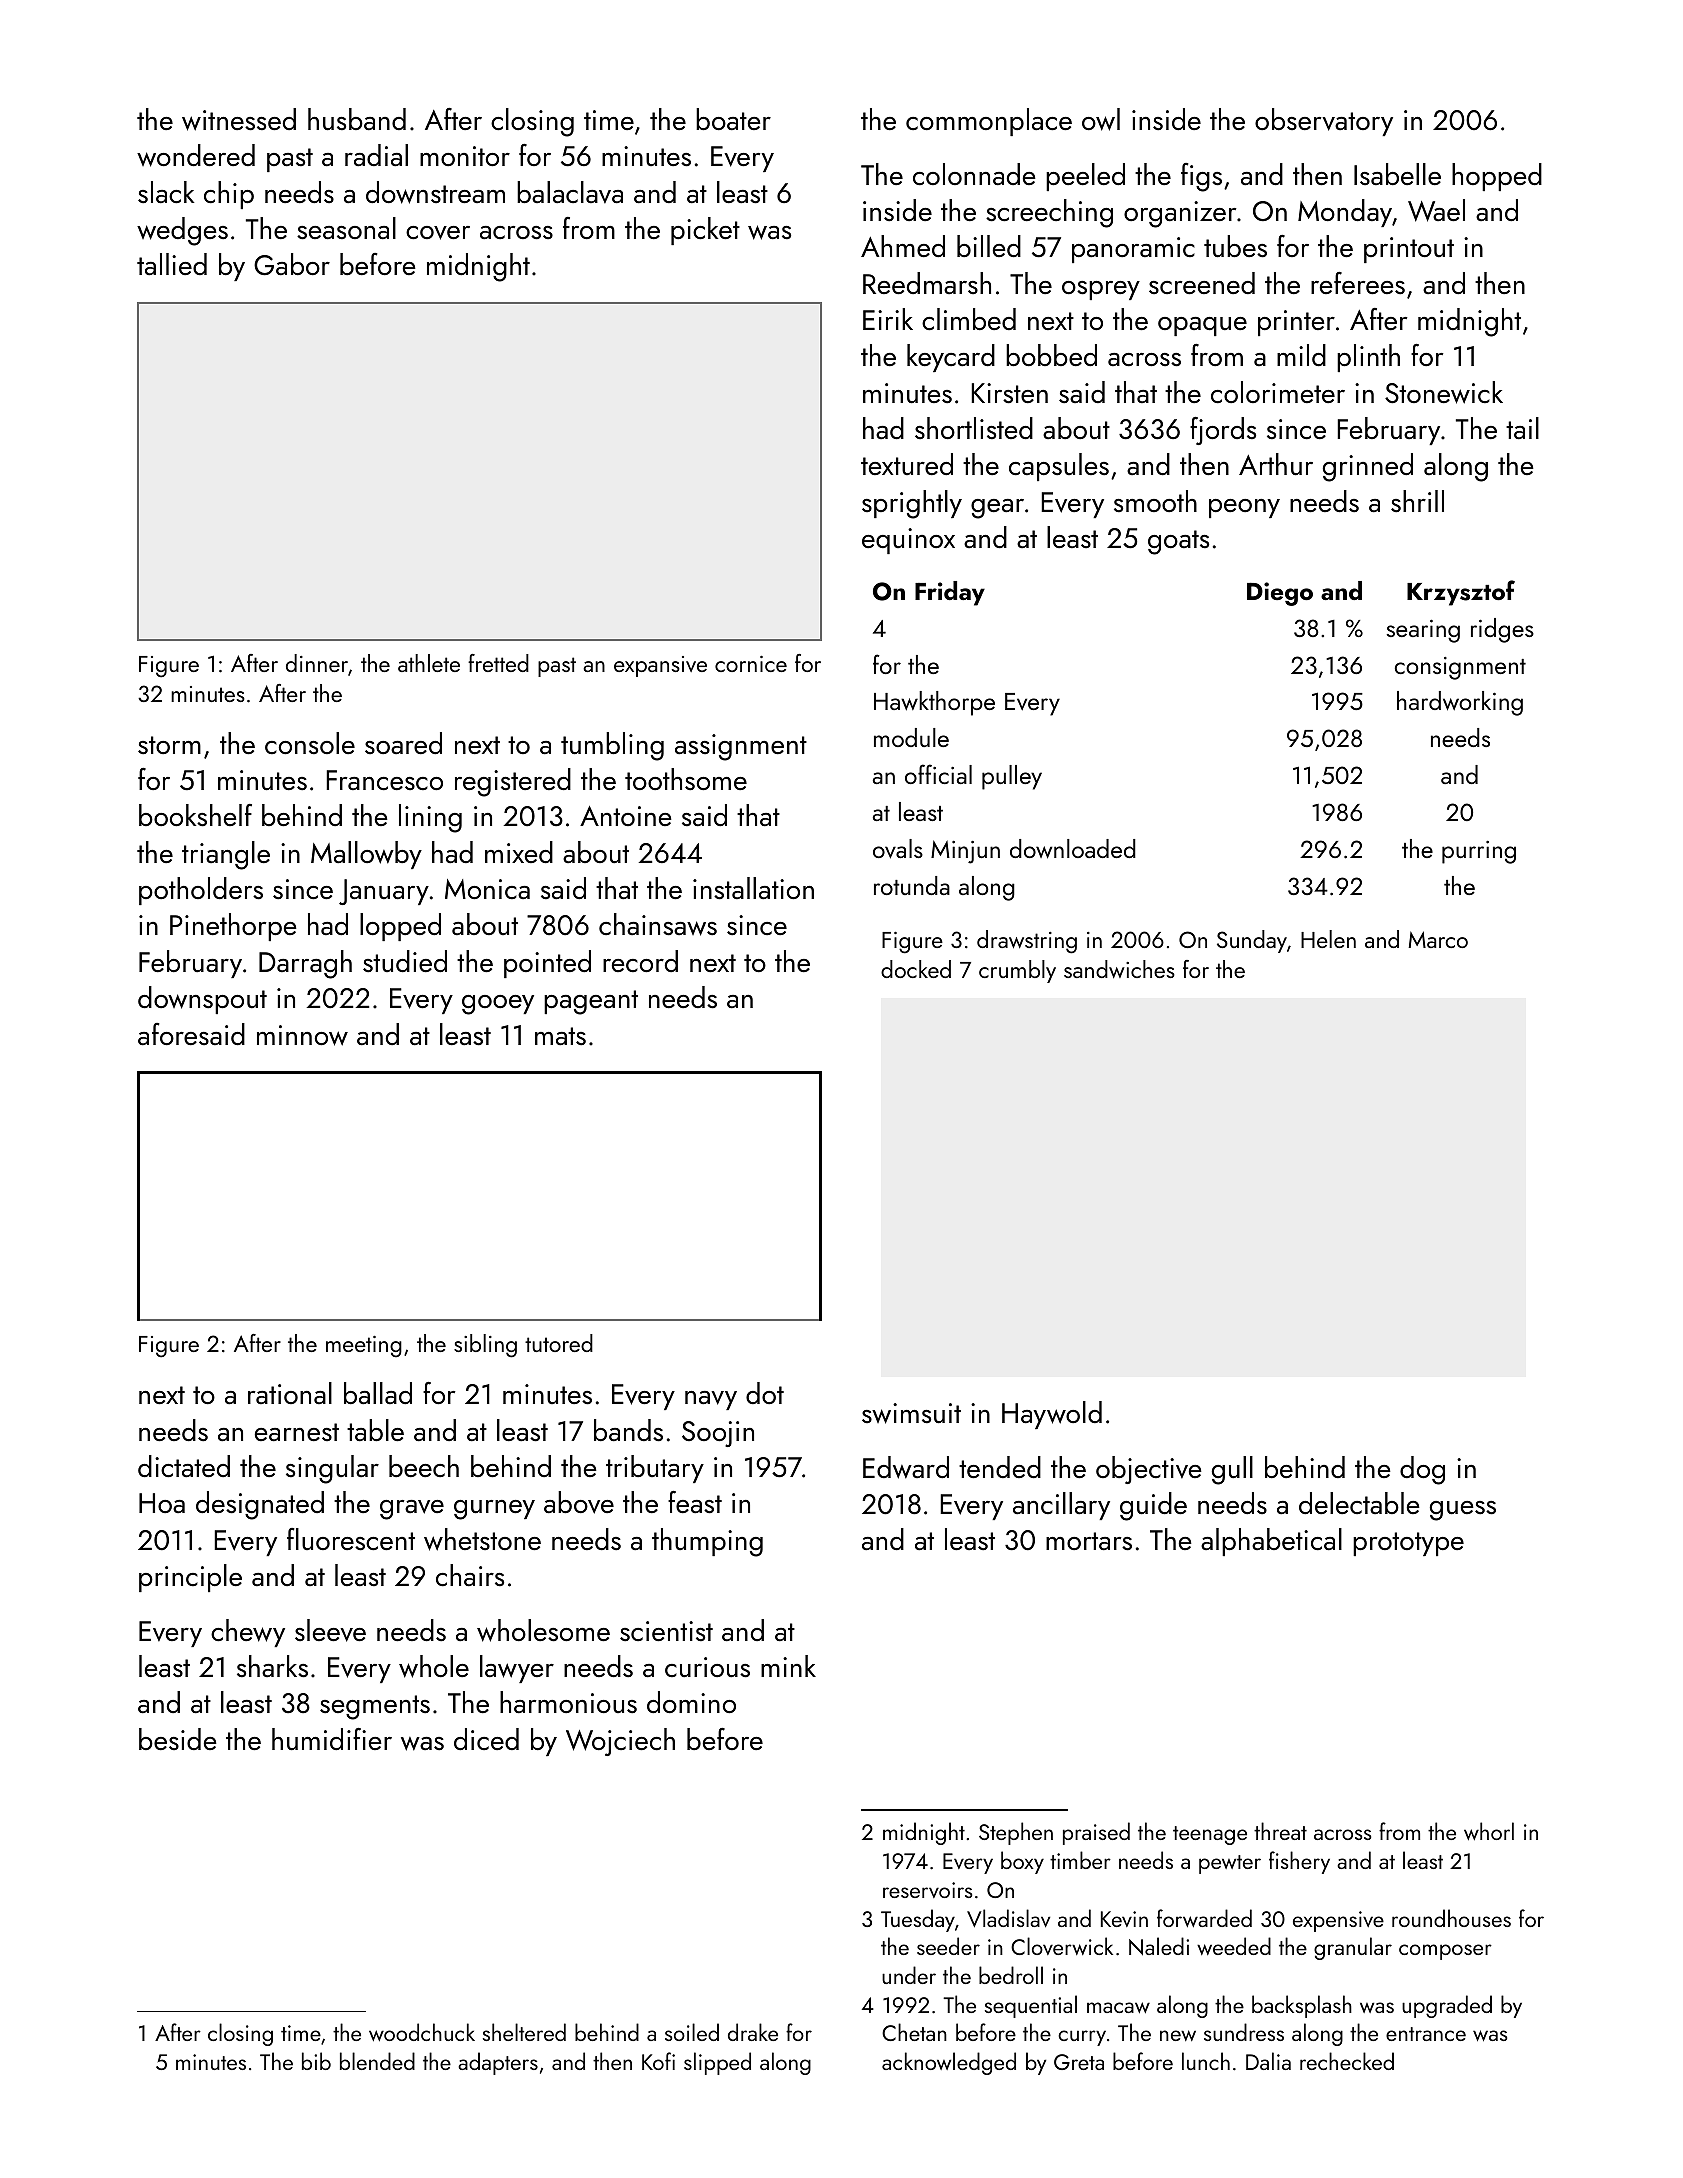  Describe the element at coordinates (989, 122) in the page. I see `commonplace` at that location.
